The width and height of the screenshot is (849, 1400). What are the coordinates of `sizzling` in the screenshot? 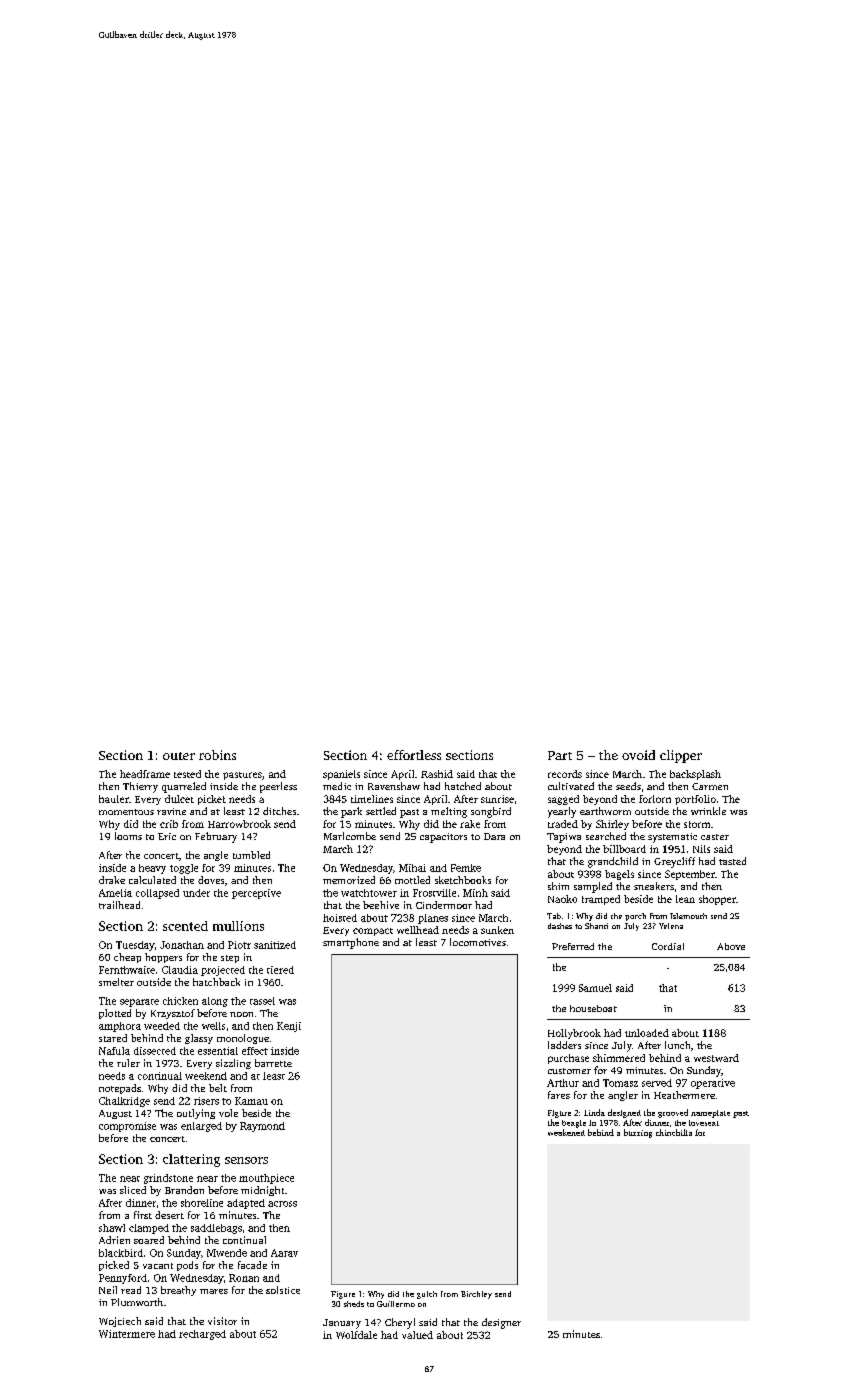 It's located at (233, 1064).
